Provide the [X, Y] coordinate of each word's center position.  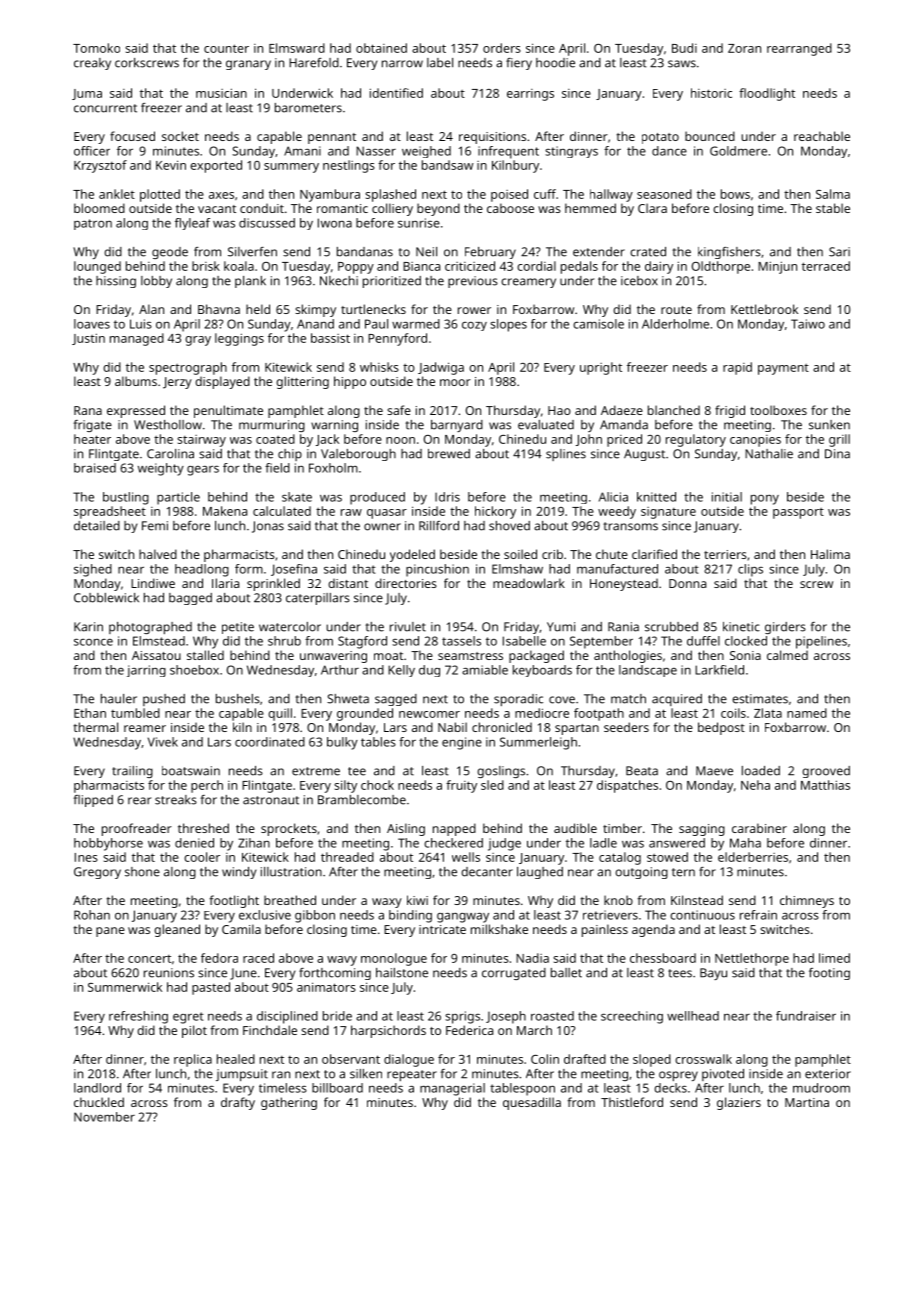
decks [670, 1088]
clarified [654, 554]
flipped [93, 801]
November [104, 1117]
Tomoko [96, 48]
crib [552, 554]
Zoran [744, 48]
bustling [126, 498]
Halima [830, 554]
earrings [530, 95]
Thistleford [632, 1102]
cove [562, 700]
